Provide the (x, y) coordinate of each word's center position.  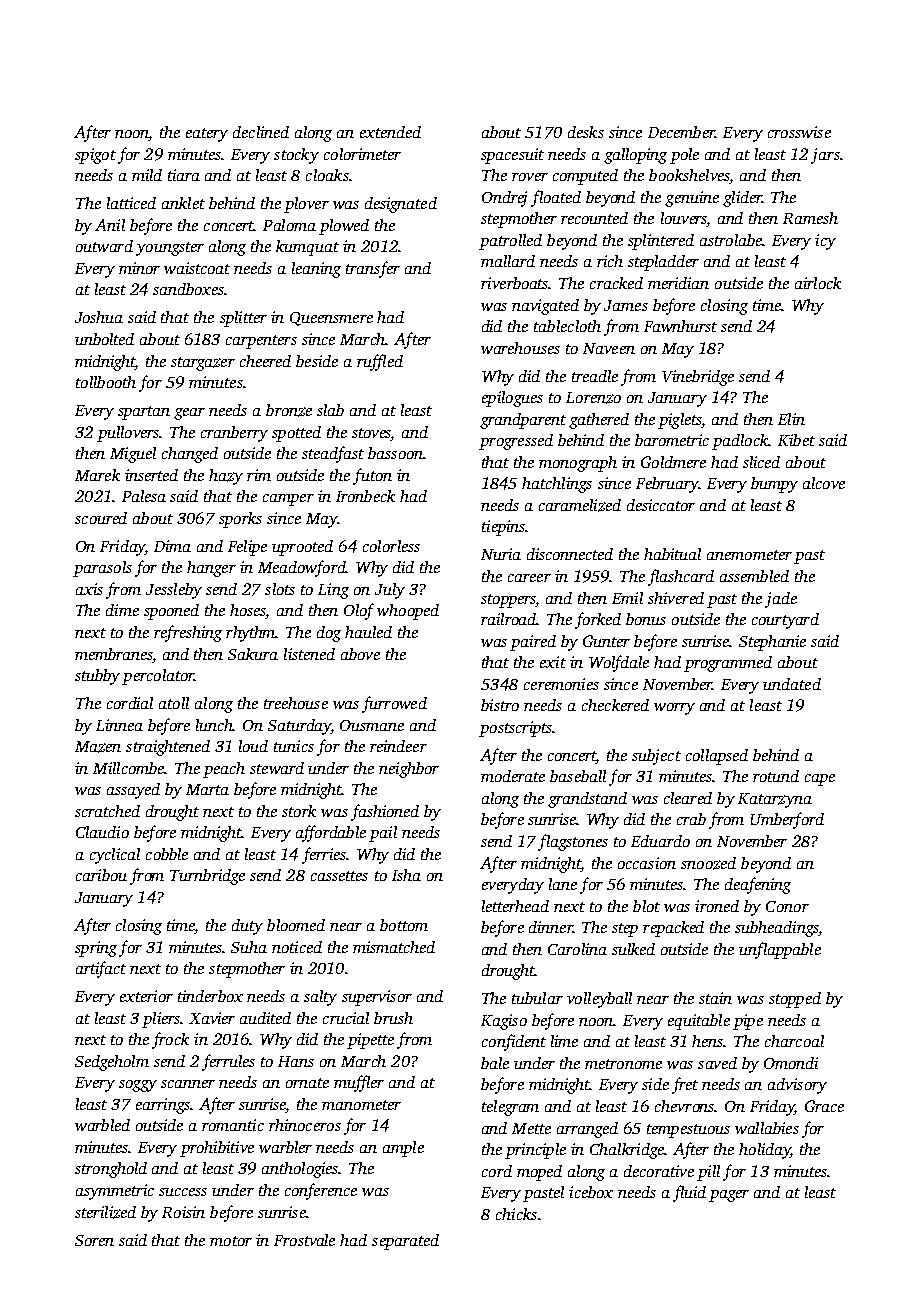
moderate (513, 776)
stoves (372, 433)
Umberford (787, 820)
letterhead (515, 906)
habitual (672, 554)
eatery (207, 135)
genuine (692, 199)
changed (190, 455)
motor (231, 1241)
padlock (740, 442)
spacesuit (512, 156)
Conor (787, 906)
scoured (101, 518)
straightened (168, 748)
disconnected (570, 554)
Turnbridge (207, 877)
